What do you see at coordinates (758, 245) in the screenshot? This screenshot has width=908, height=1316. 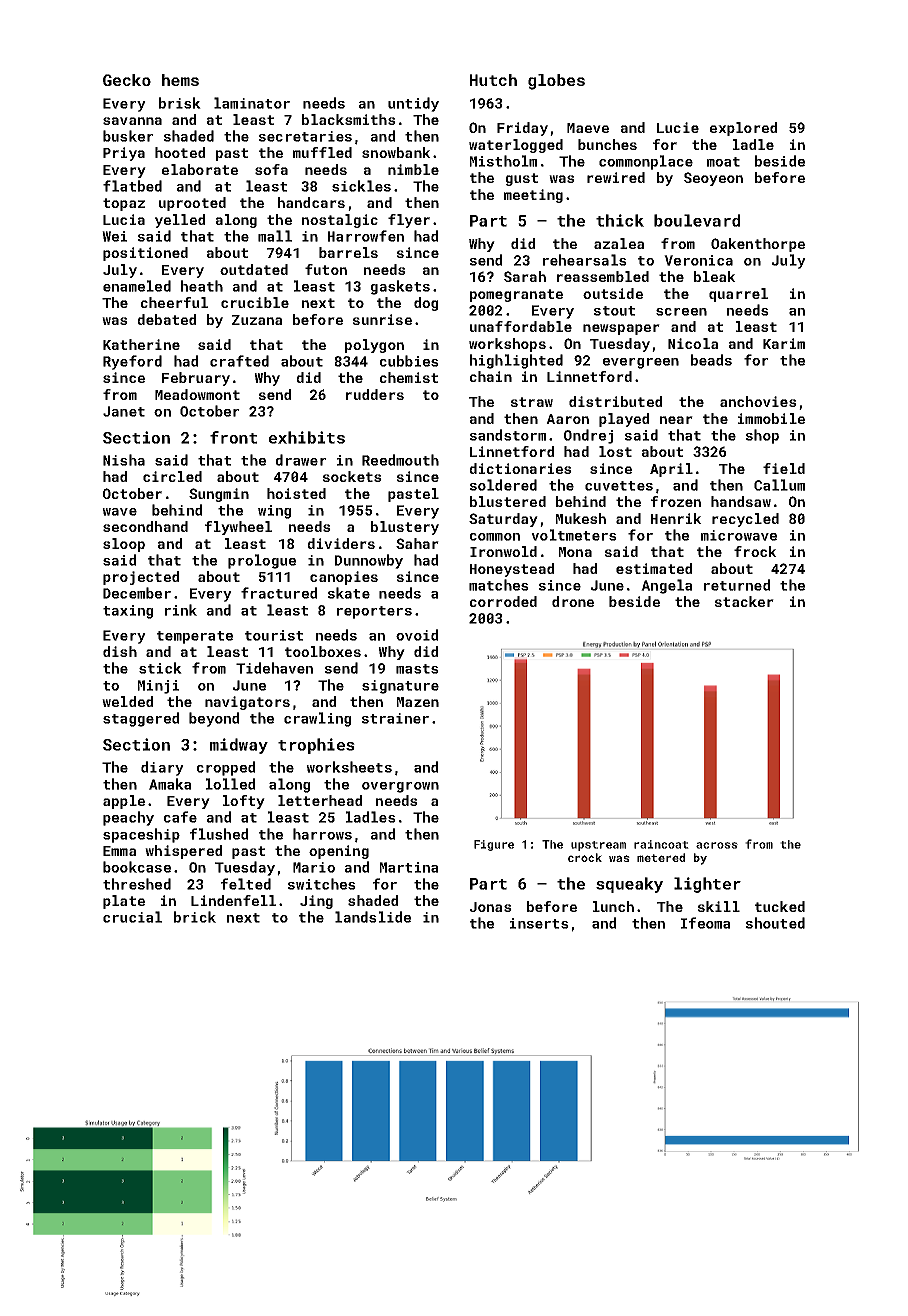 I see `Oakenthorpe` at bounding box center [758, 245].
